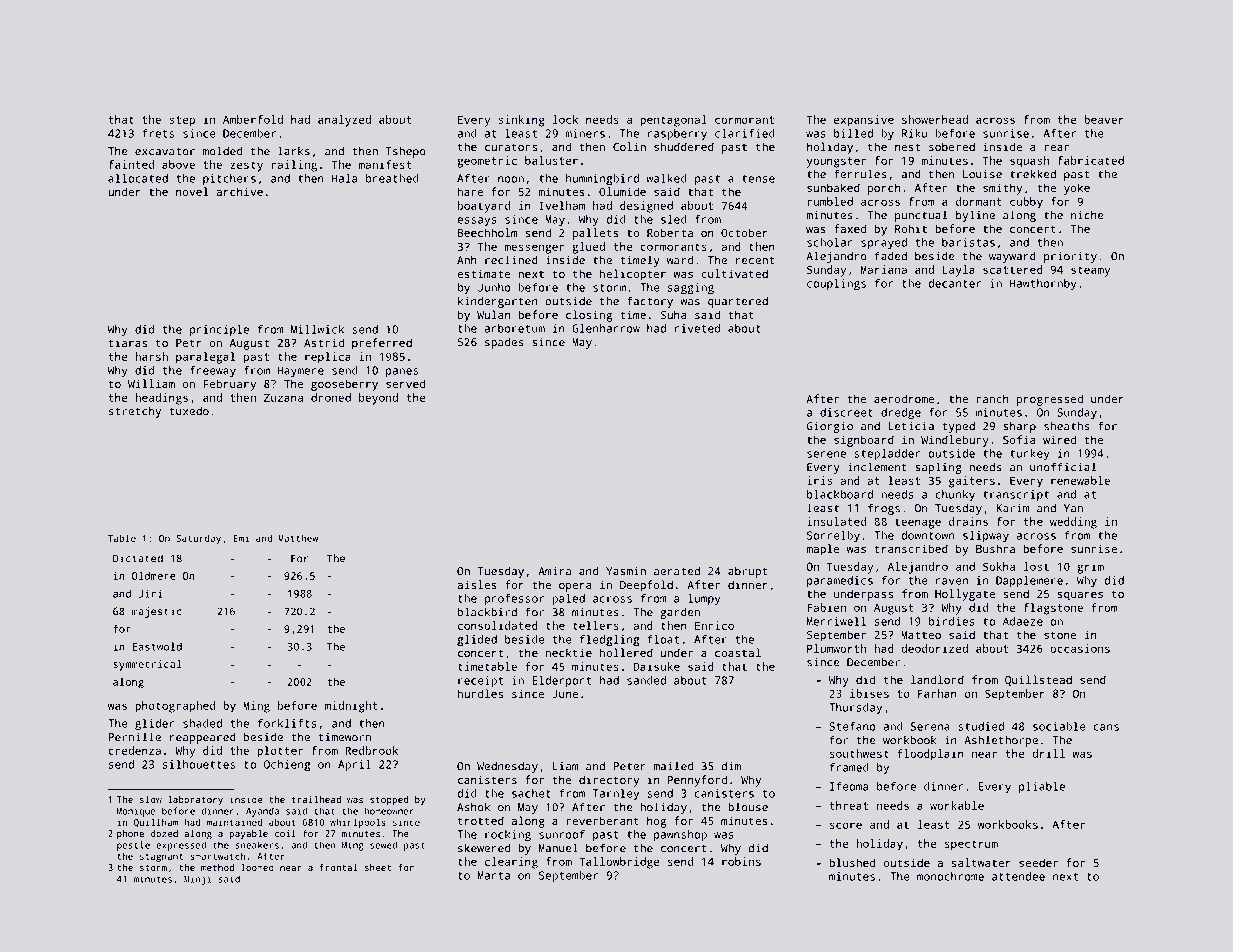 The width and height of the page is (1233, 952). I want to click on Amberfold, so click(253, 119).
